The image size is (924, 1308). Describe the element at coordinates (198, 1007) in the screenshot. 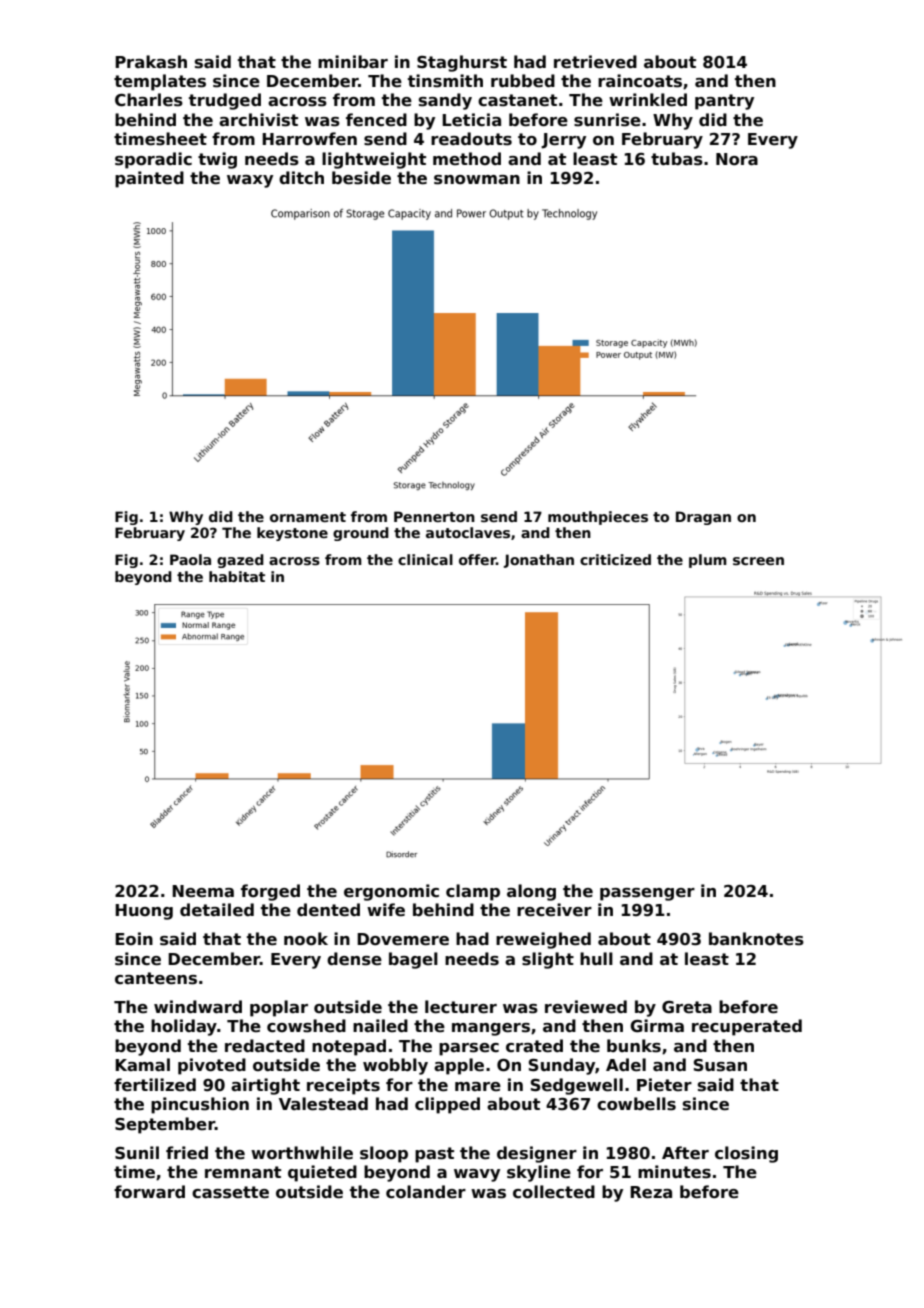

I see `windward` at that location.
